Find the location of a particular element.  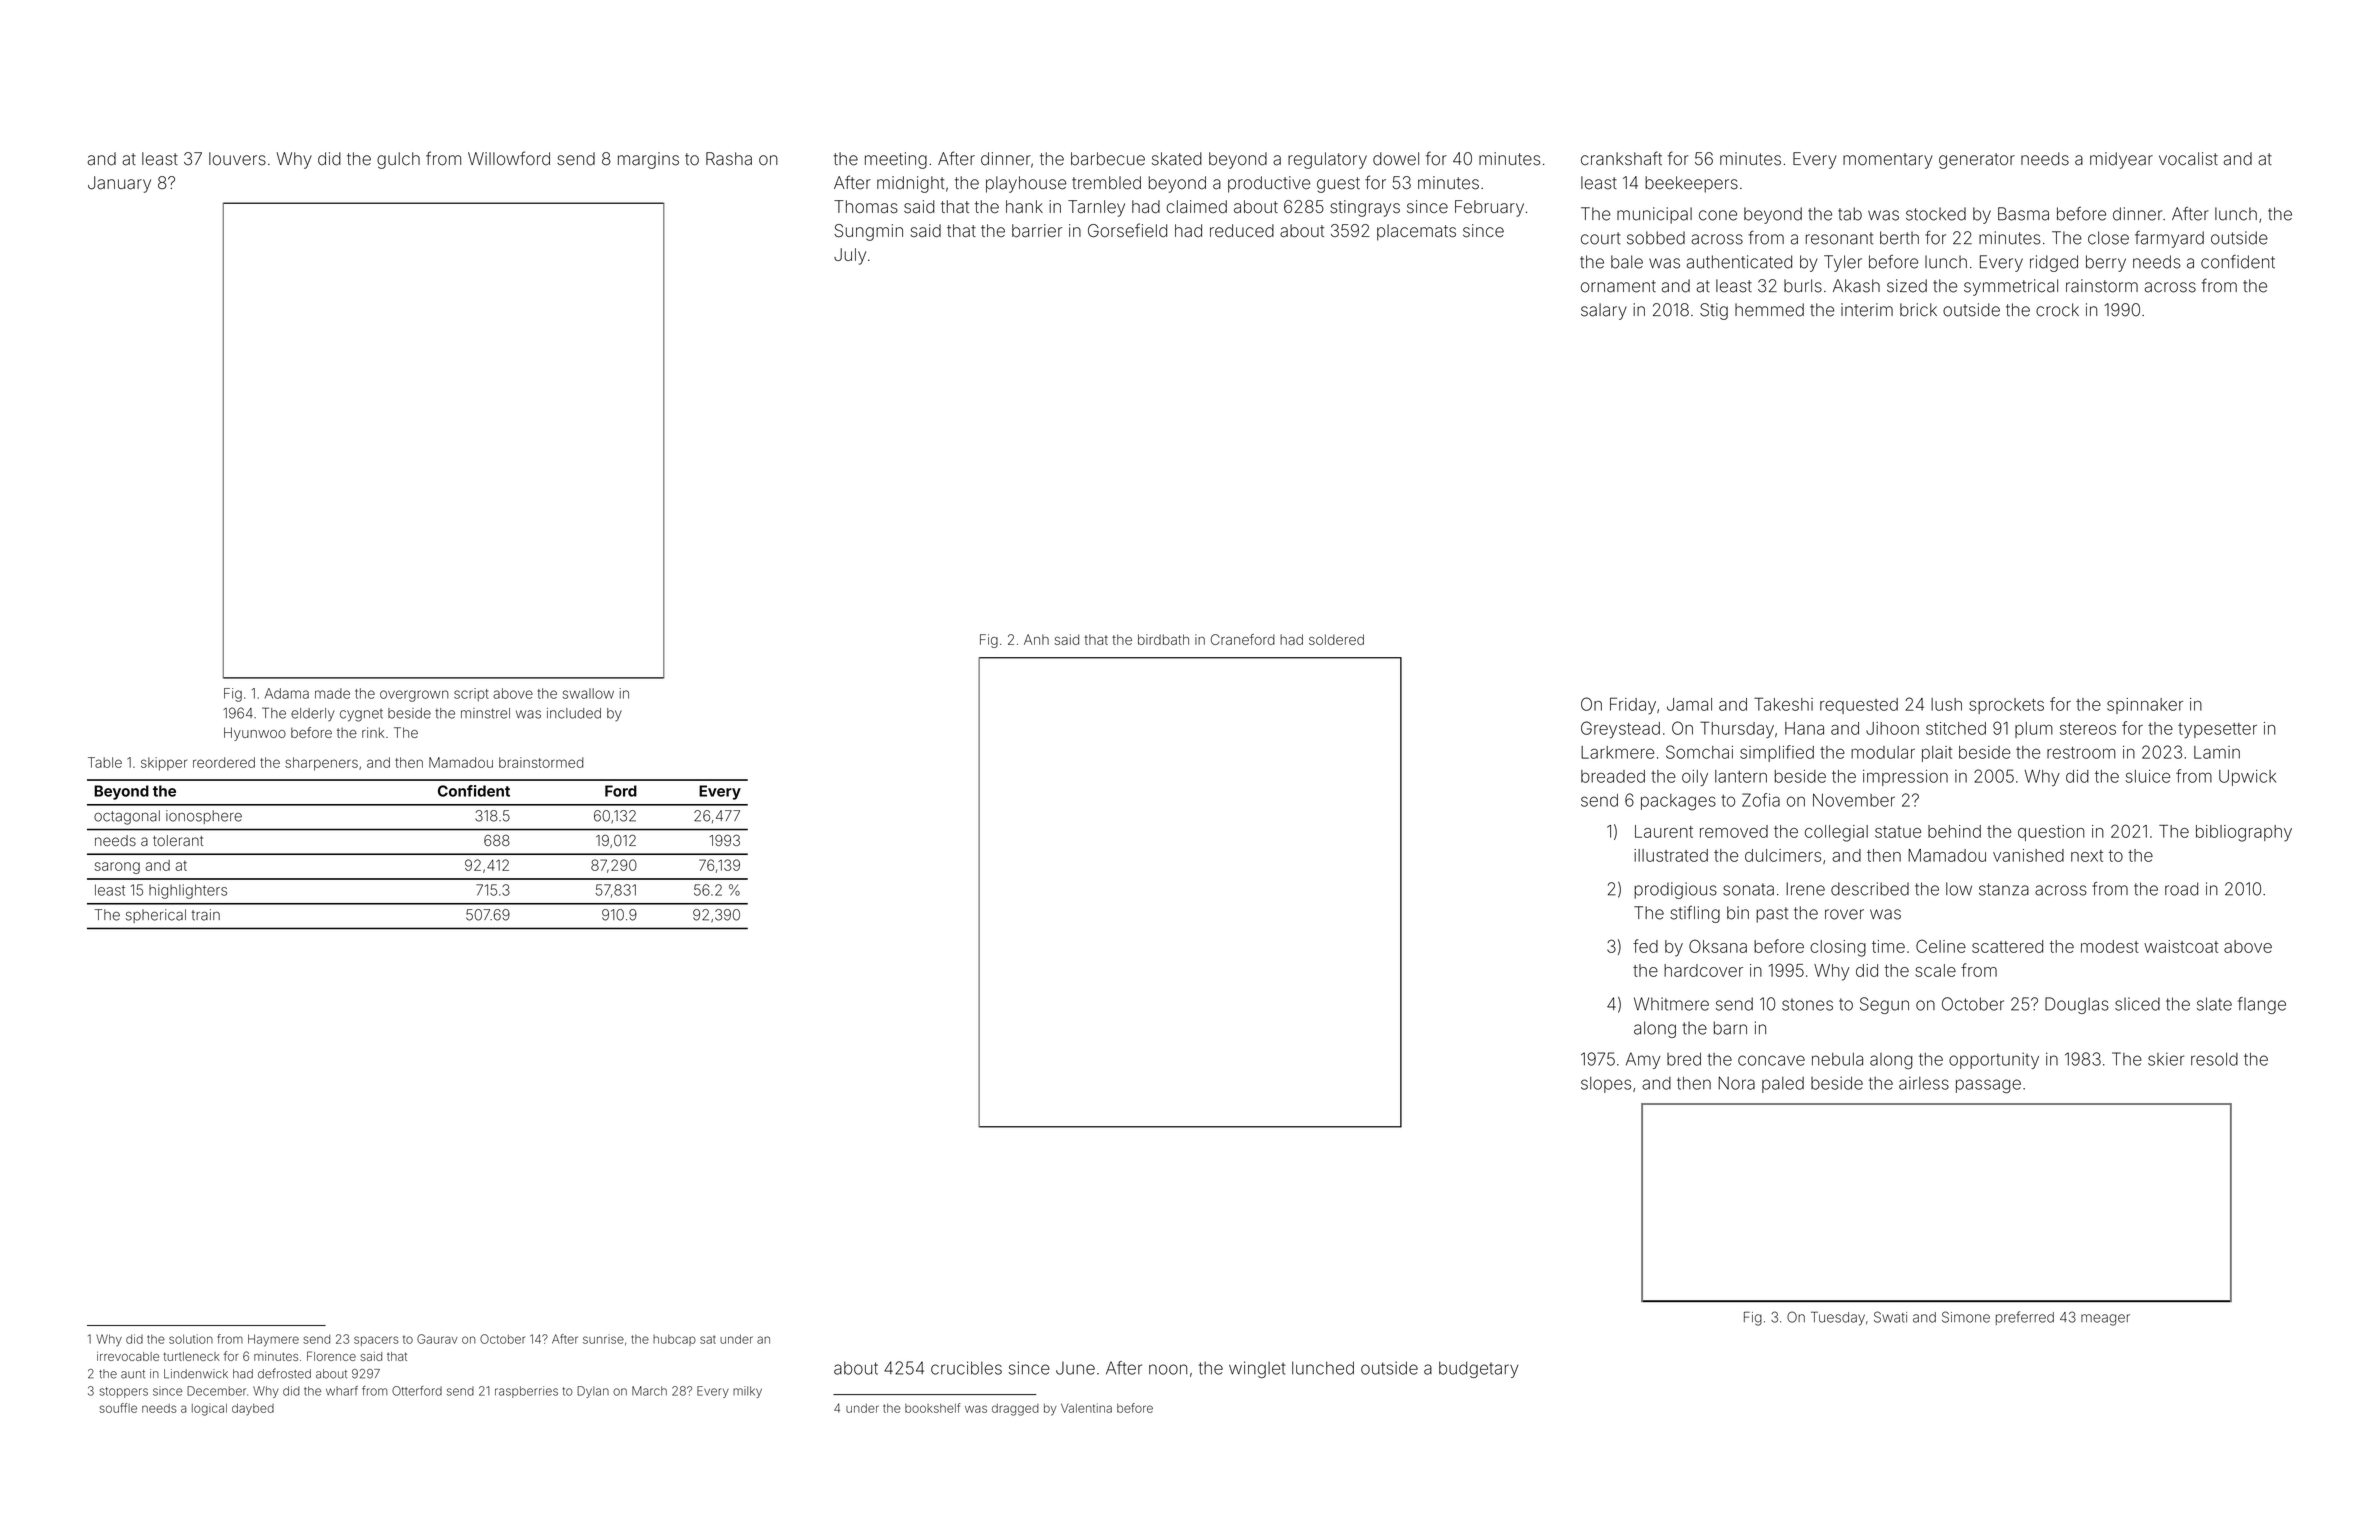

spinnaker is located at coordinates (2145, 706).
